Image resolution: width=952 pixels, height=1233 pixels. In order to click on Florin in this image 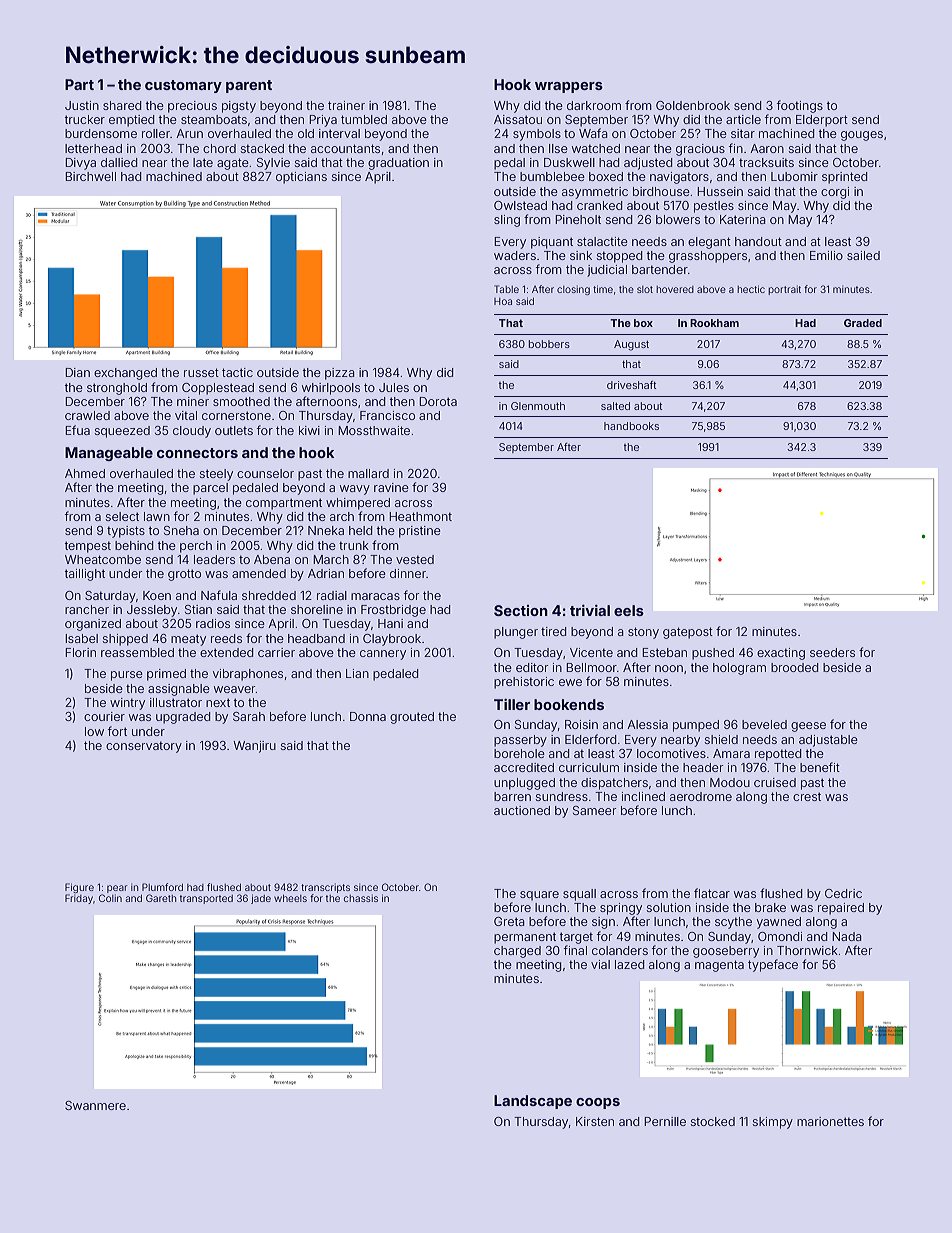, I will do `click(81, 652)`.
